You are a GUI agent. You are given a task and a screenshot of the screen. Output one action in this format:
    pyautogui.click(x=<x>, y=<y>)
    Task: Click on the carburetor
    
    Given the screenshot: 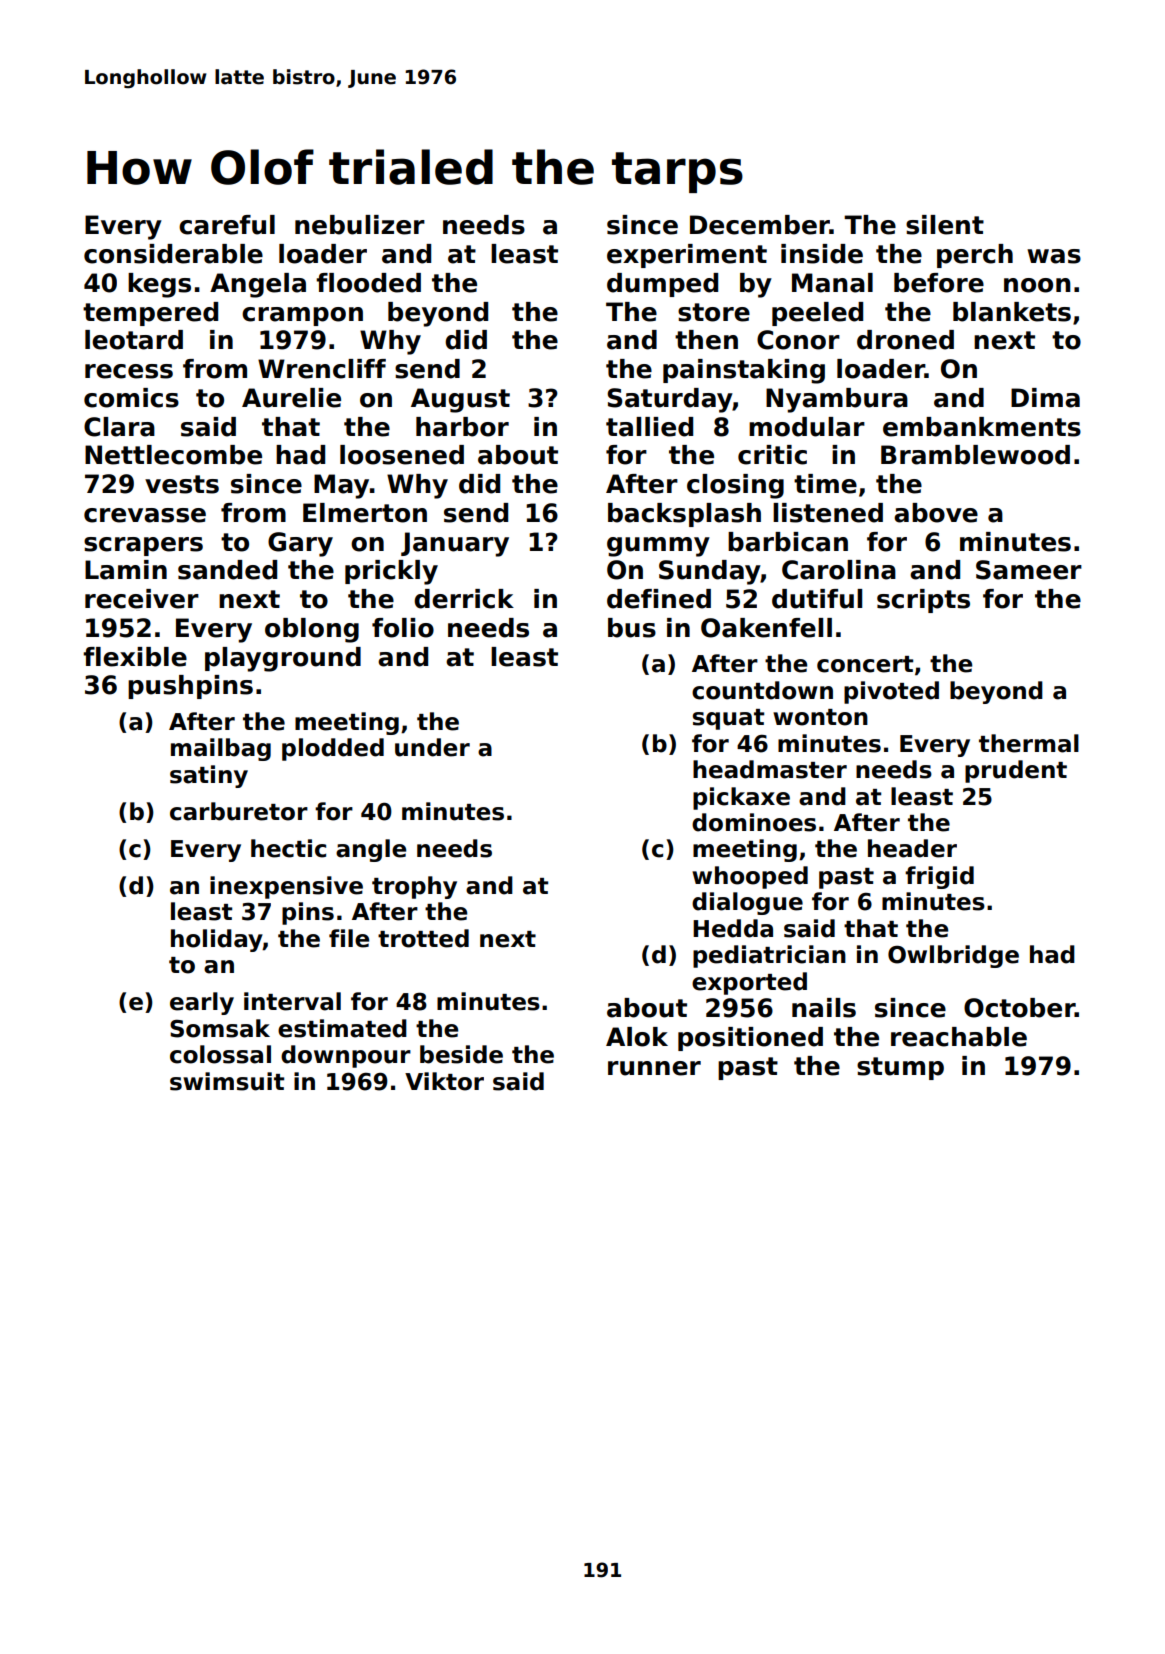 What is the action you would take?
    pyautogui.click(x=239, y=811)
